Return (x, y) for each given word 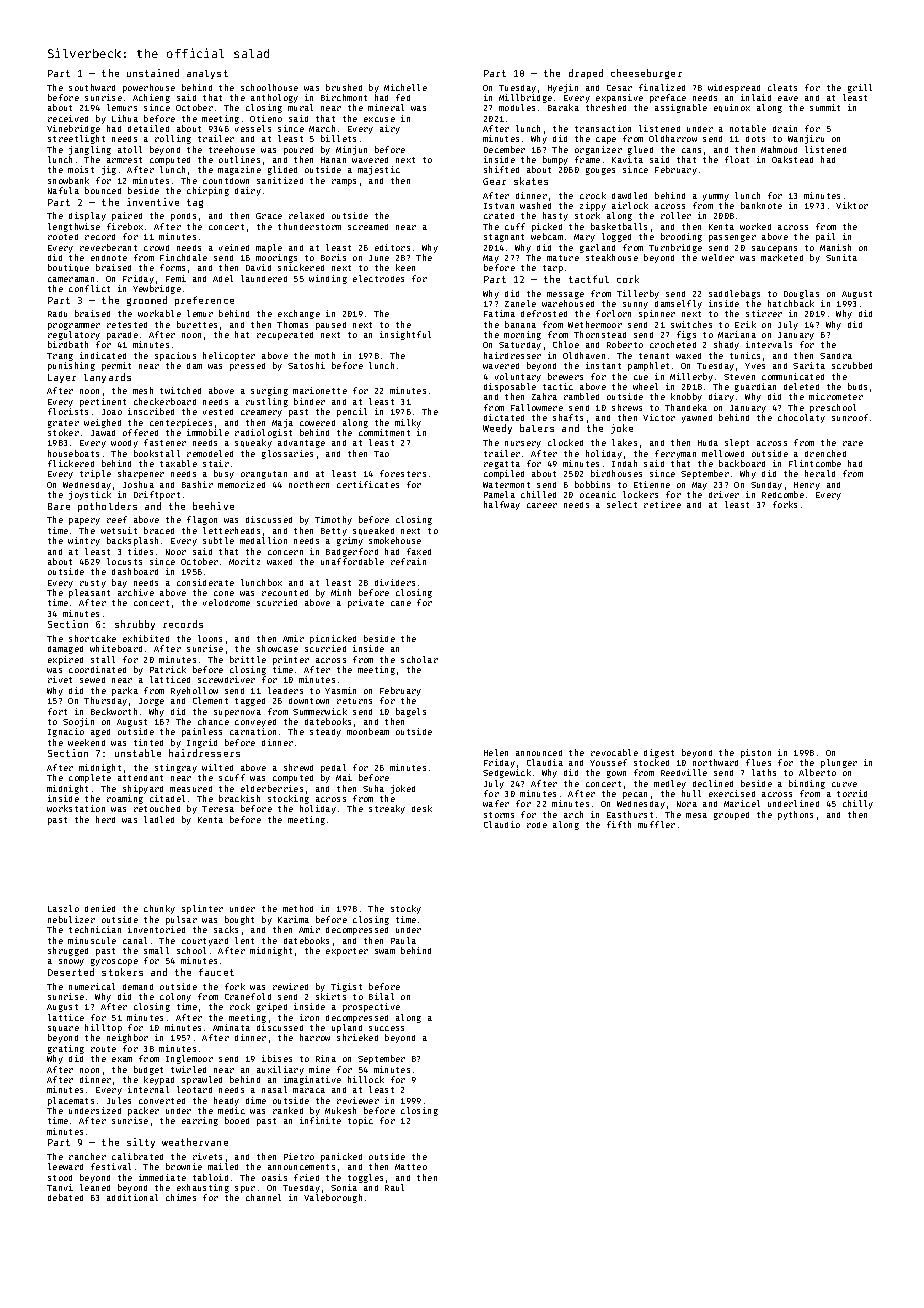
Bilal (381, 996)
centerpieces (181, 423)
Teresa (218, 809)
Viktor (852, 205)
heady (226, 1101)
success (386, 1028)
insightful (405, 335)
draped (586, 74)
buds (857, 386)
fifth (619, 824)
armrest (124, 160)
